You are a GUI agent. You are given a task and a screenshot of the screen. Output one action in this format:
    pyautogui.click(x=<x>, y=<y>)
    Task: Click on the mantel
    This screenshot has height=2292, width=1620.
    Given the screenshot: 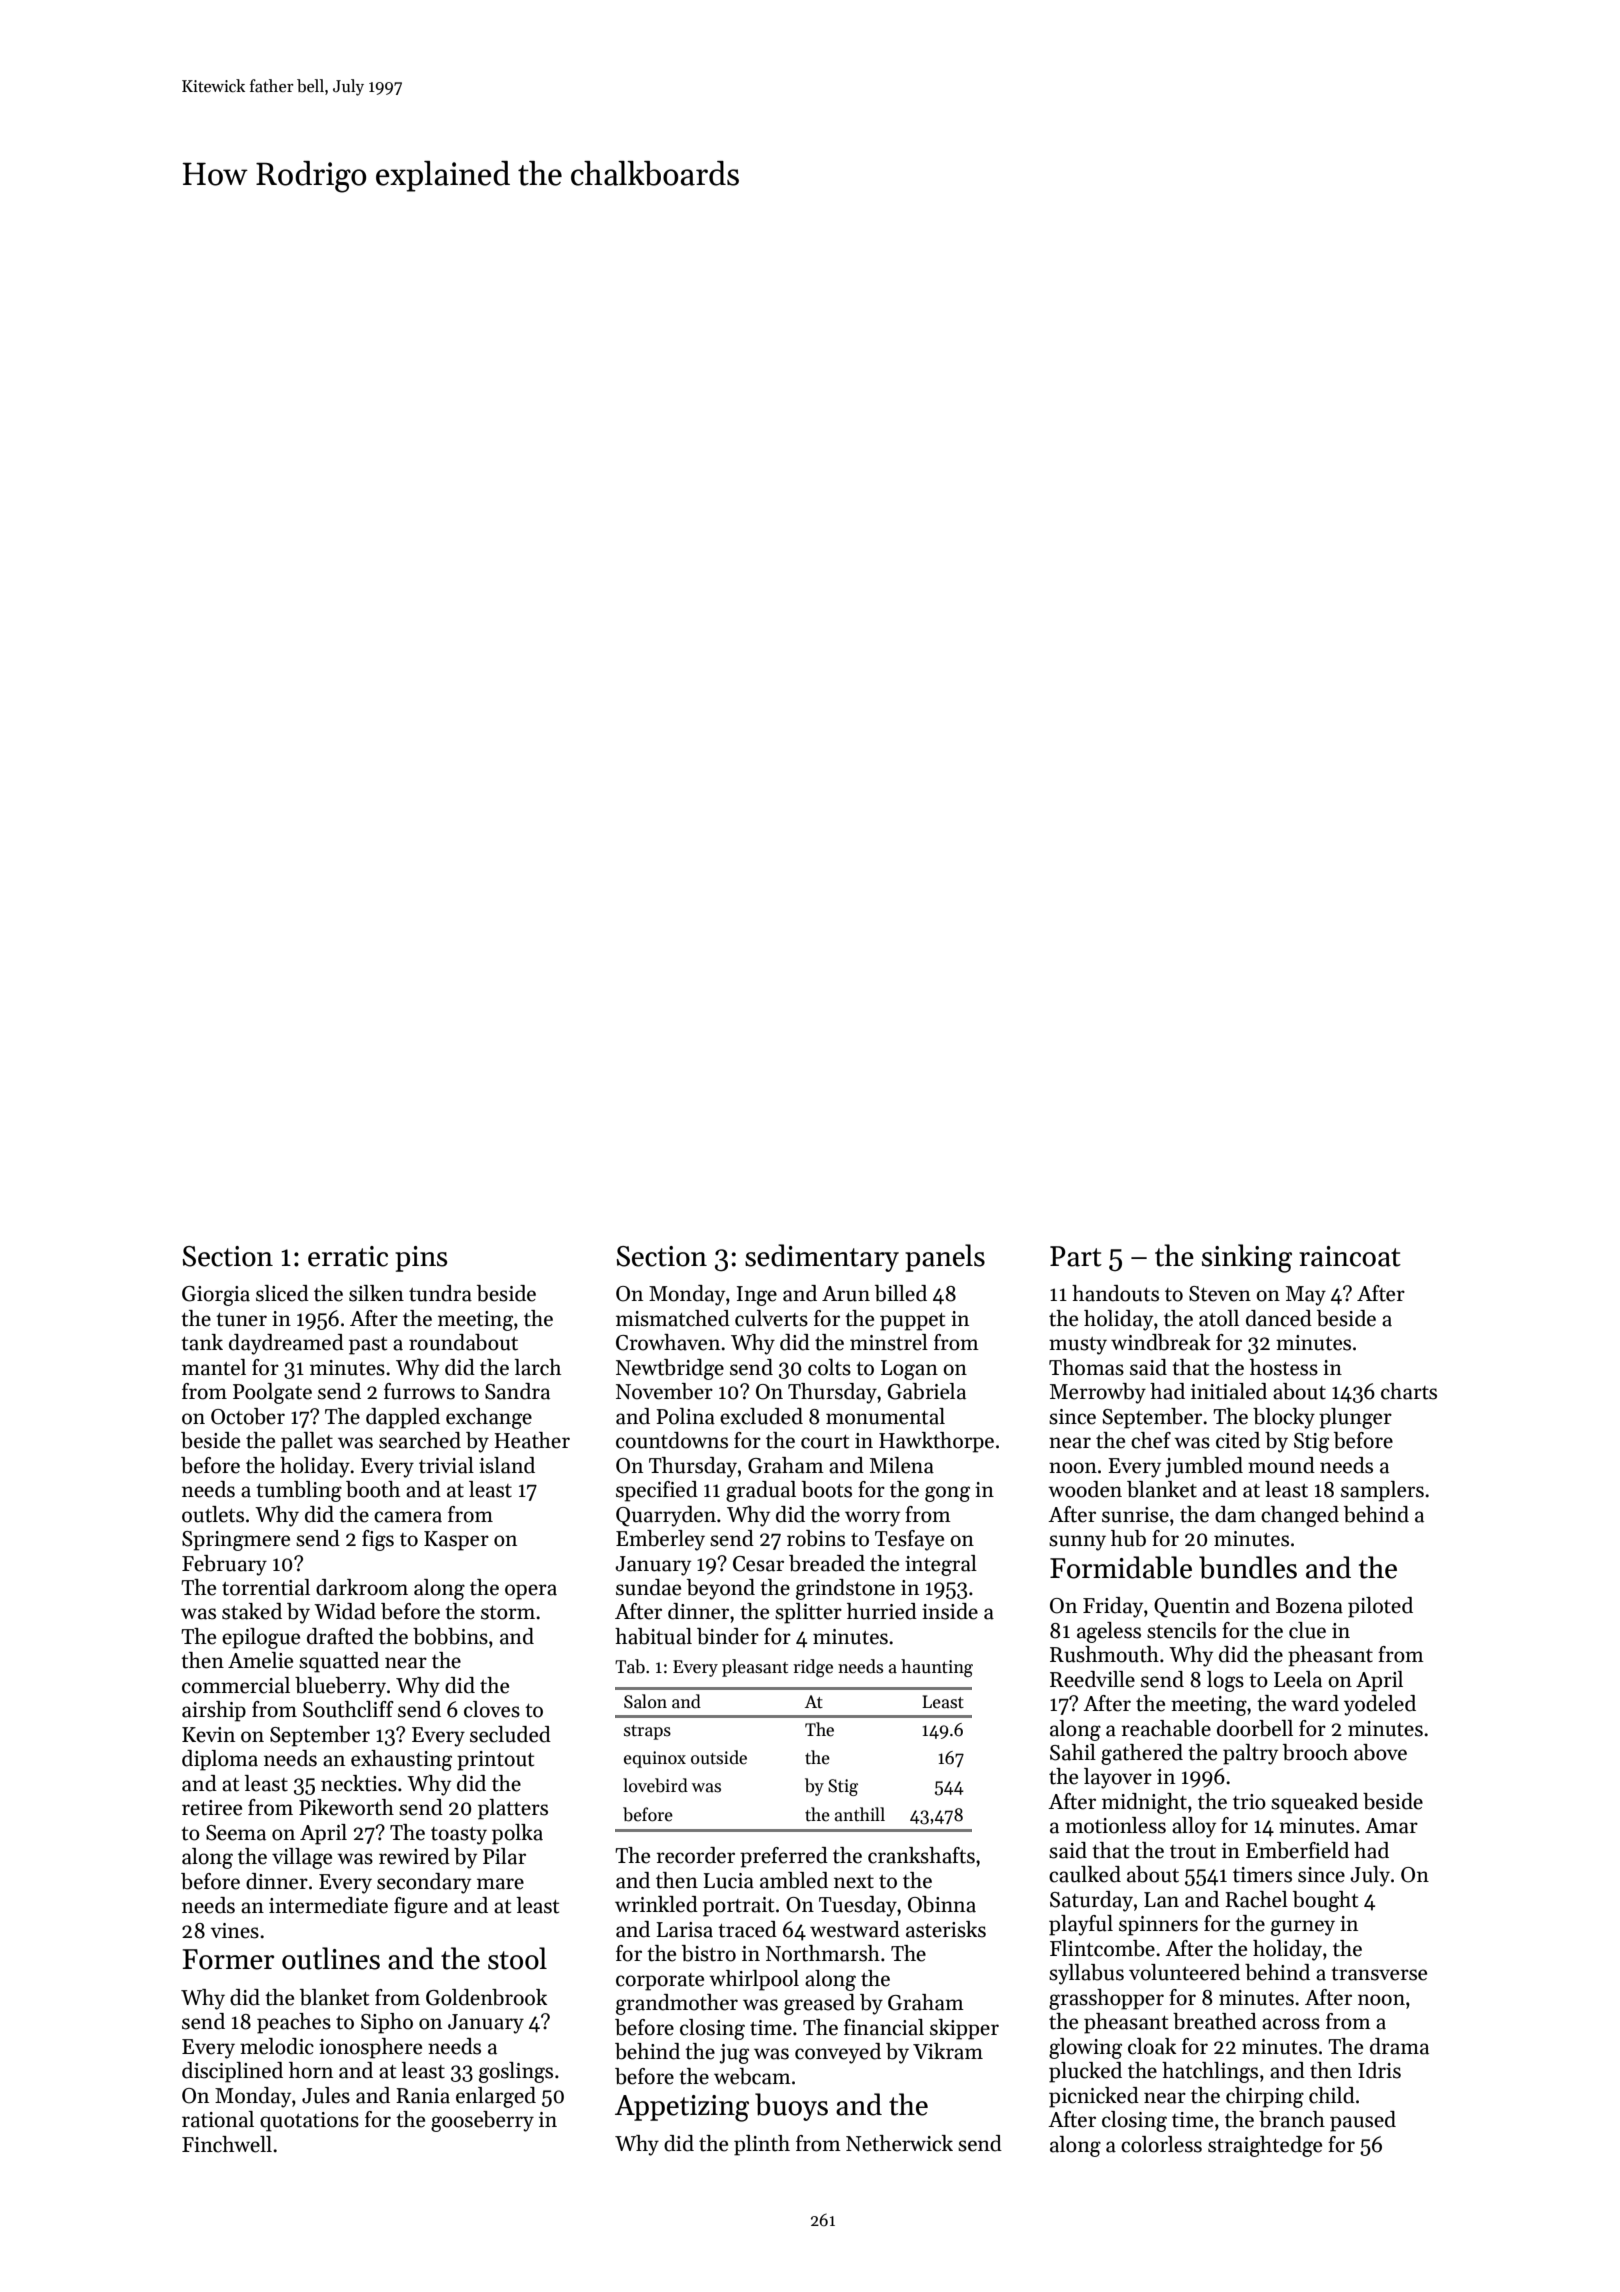 What is the action you would take?
    pyautogui.click(x=214, y=1367)
